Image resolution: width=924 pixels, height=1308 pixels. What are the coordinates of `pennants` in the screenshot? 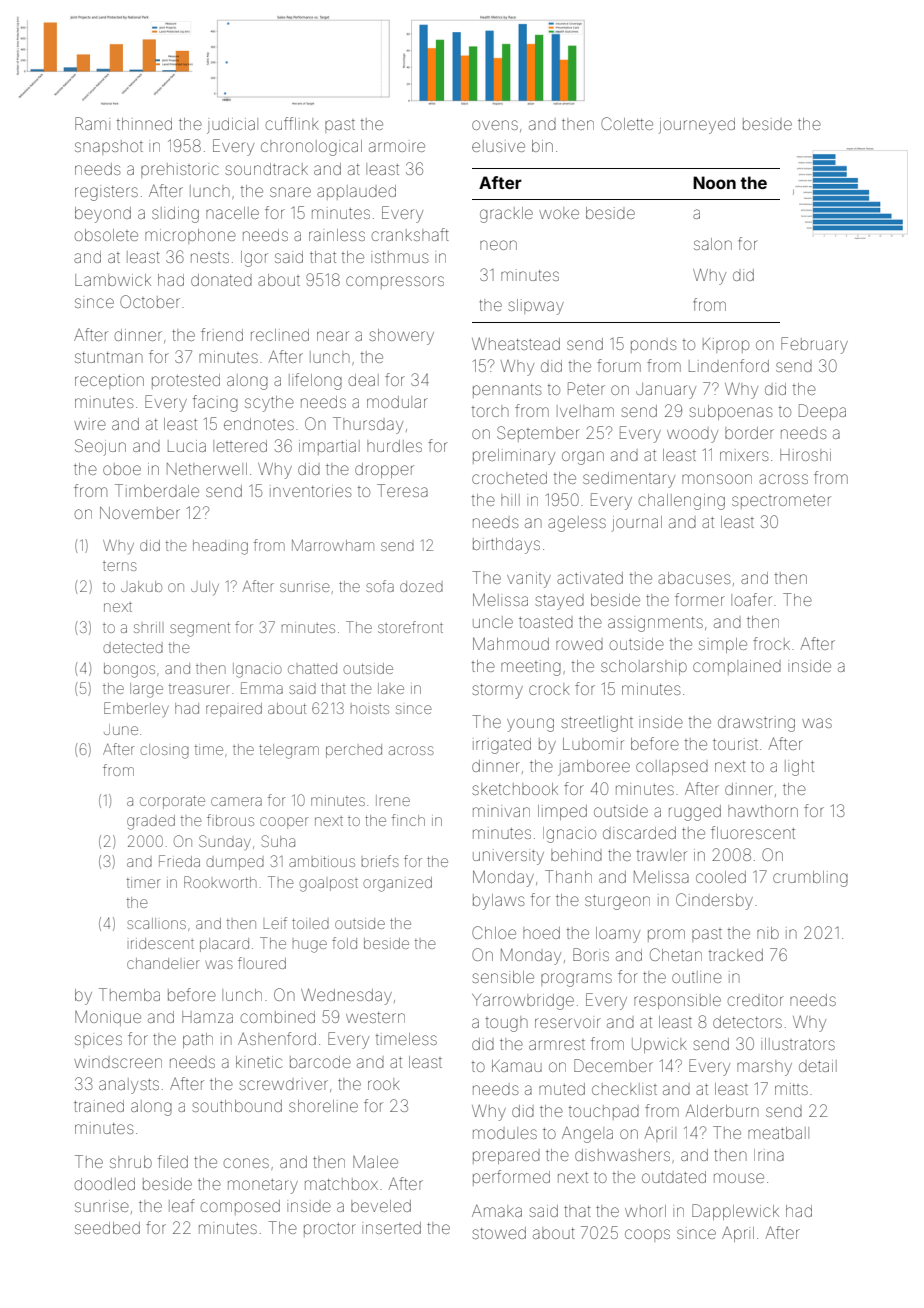 It's located at (507, 391).
